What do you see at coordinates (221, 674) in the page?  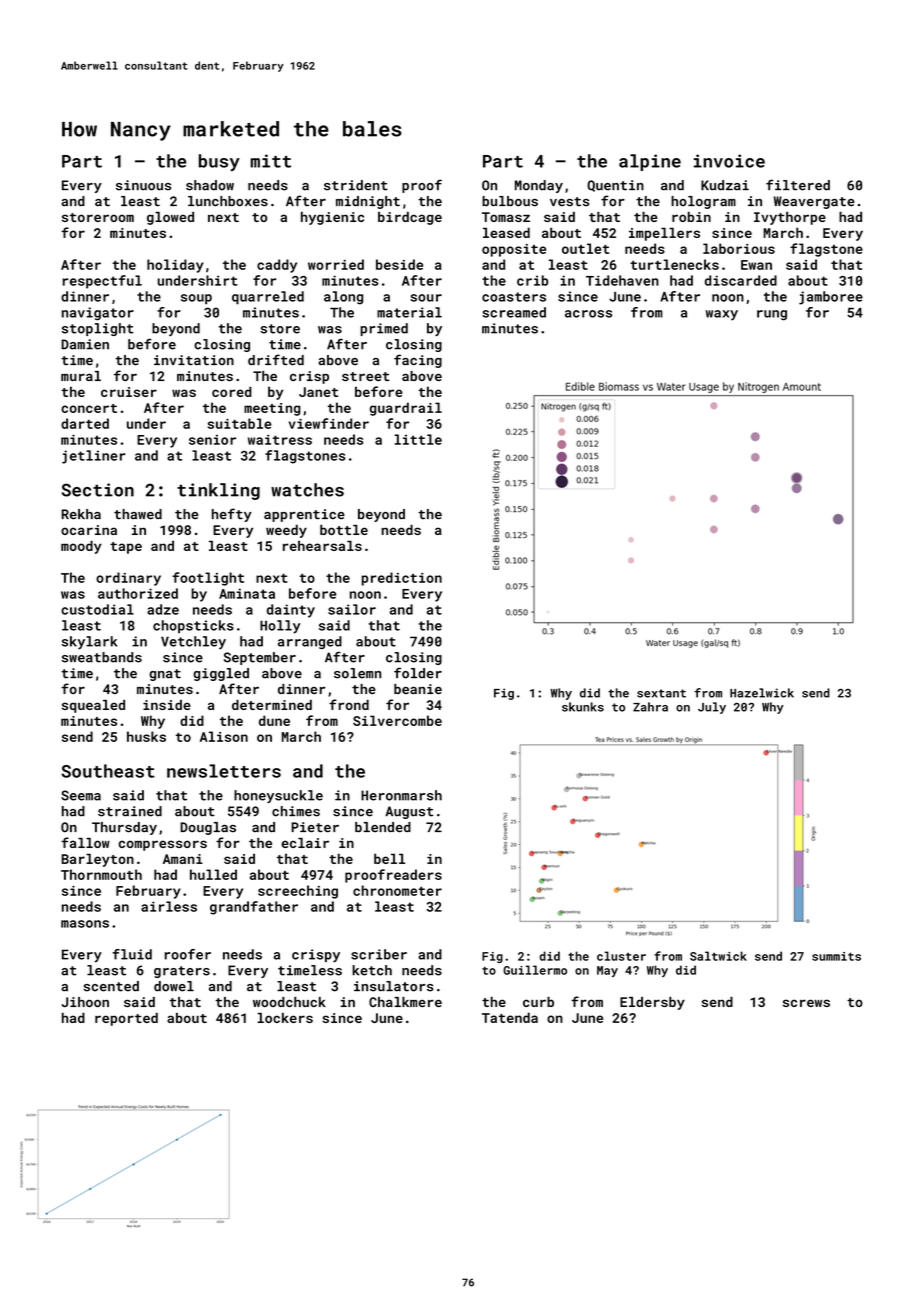 I see `giggled` at bounding box center [221, 674].
